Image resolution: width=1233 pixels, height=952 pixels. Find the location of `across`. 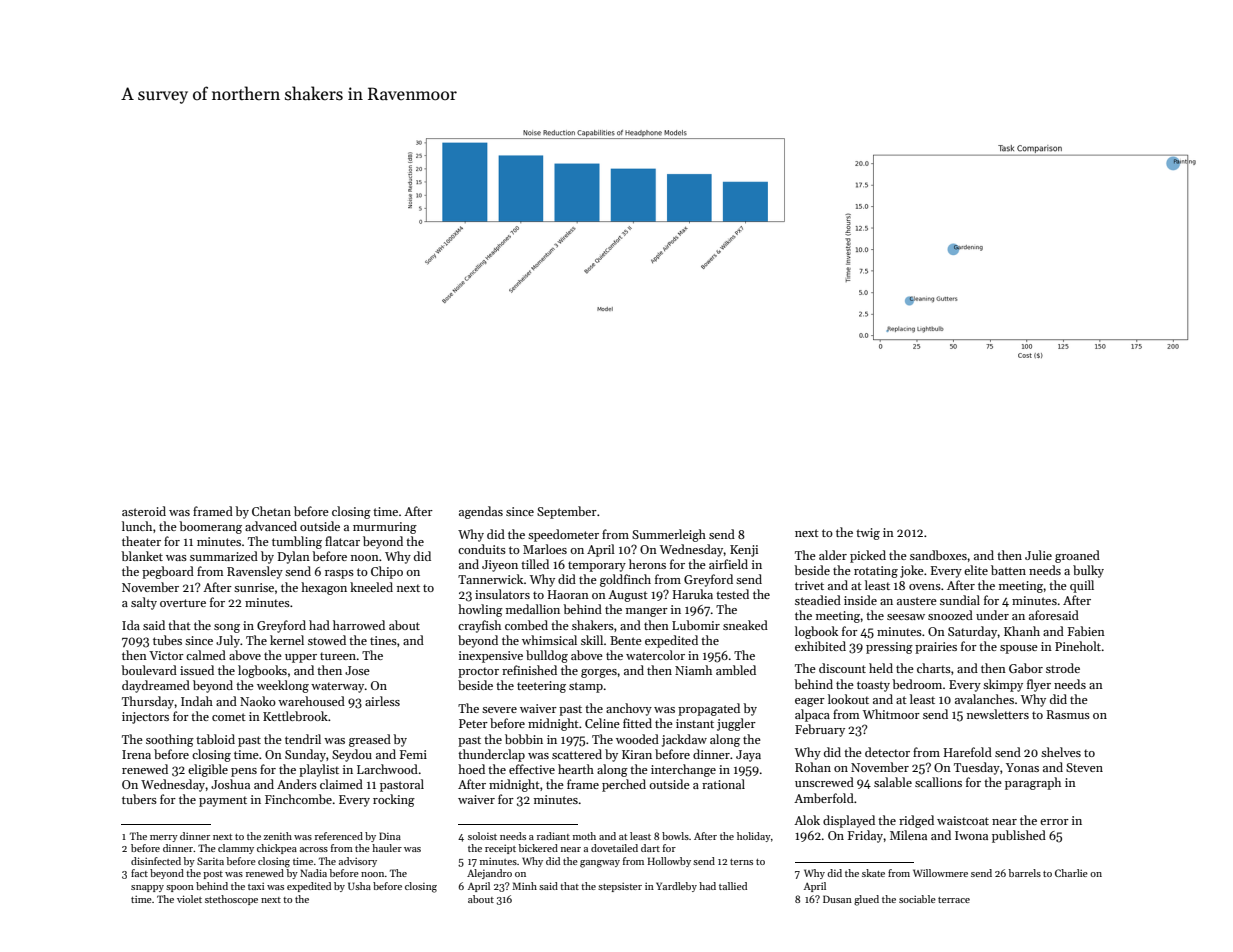

across is located at coordinates (314, 849).
